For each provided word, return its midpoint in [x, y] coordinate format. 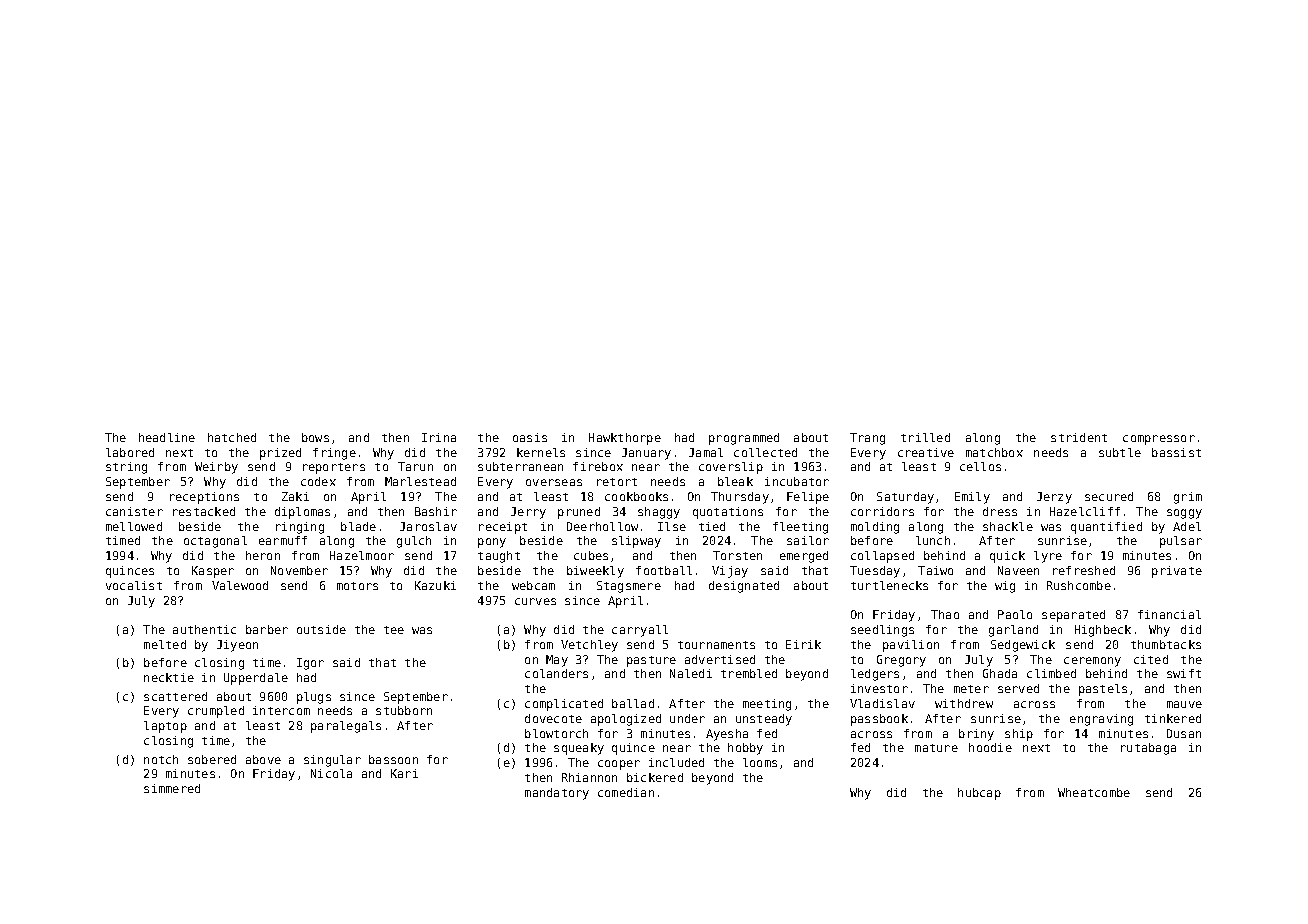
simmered [172, 788]
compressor [1159, 440]
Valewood [240, 585]
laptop [165, 727]
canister [134, 511]
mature [936, 748]
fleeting [800, 528]
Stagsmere [629, 587]
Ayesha [727, 735]
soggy [1184, 514]
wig [1005, 587]
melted [165, 644]
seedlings [882, 631]
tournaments [716, 645]
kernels [541, 452]
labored [130, 452]
